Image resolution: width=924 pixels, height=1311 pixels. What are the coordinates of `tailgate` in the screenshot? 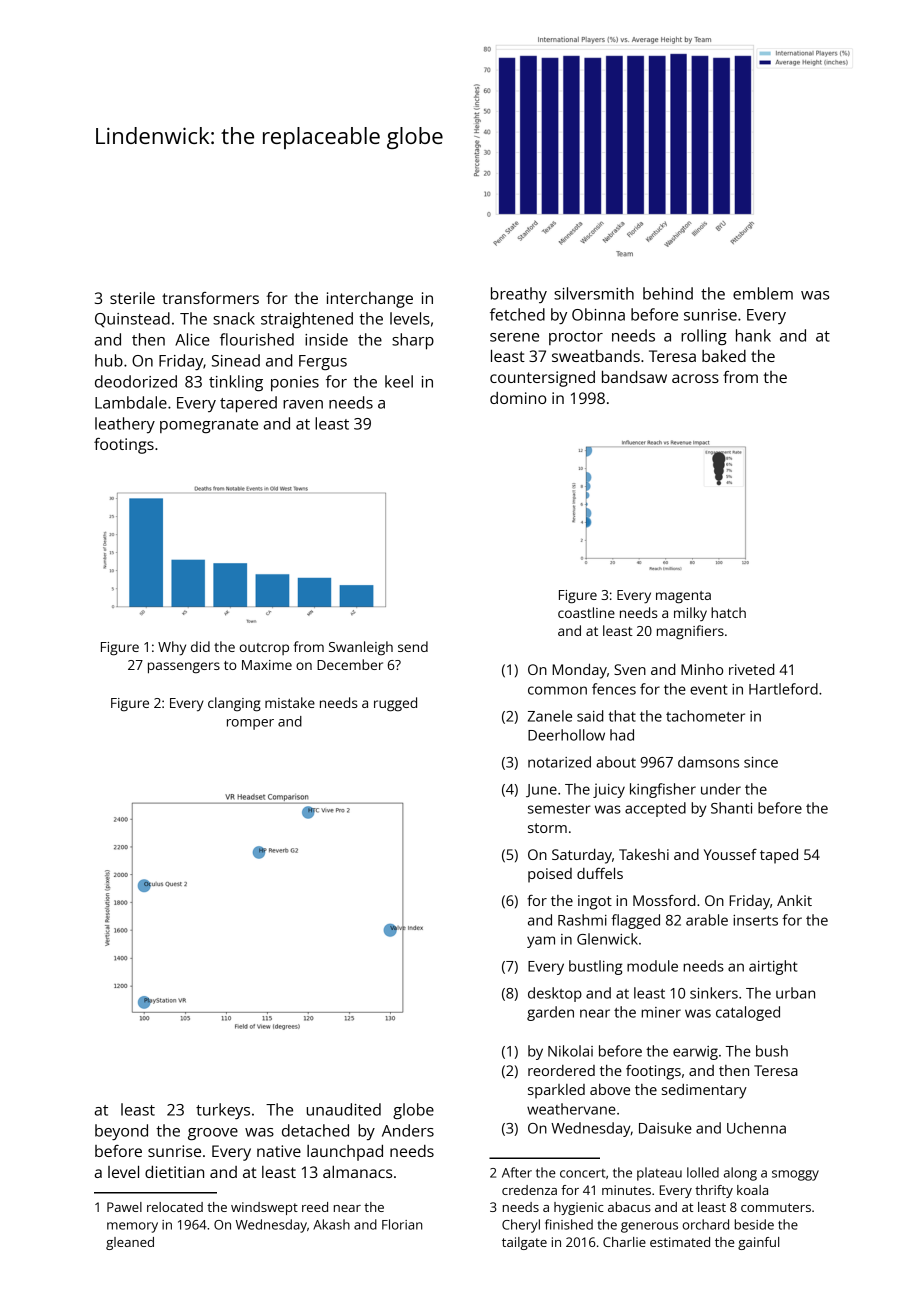 It's located at (524, 1243).
